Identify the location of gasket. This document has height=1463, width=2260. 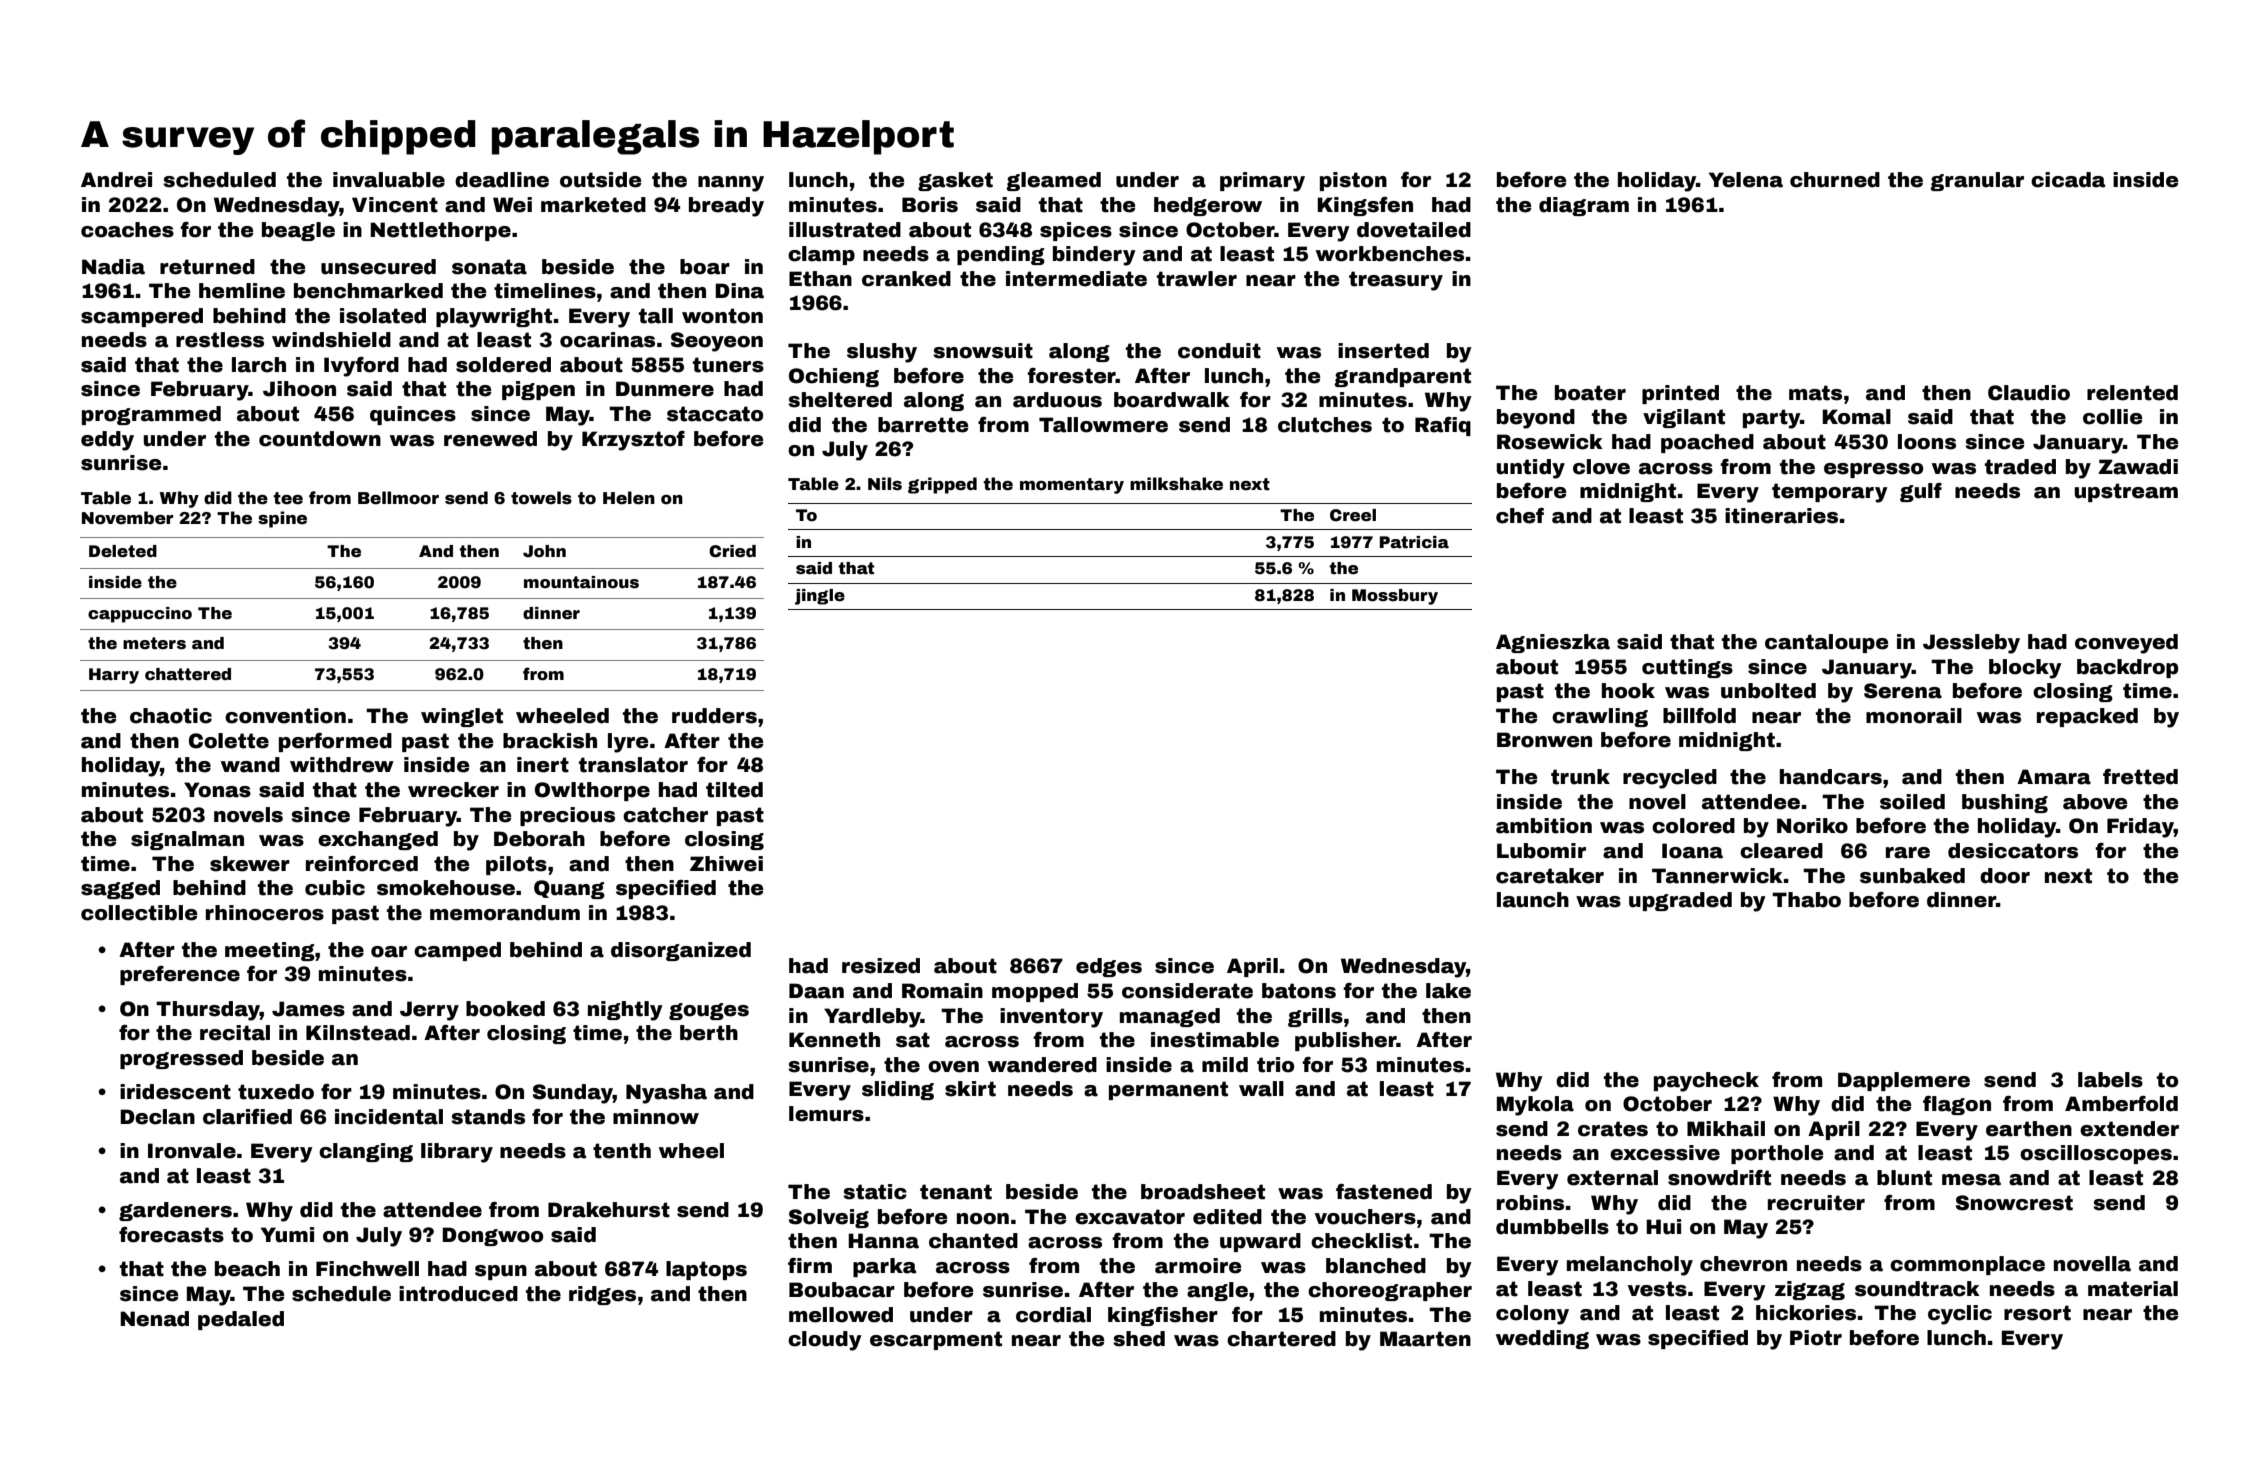
(955, 181).
